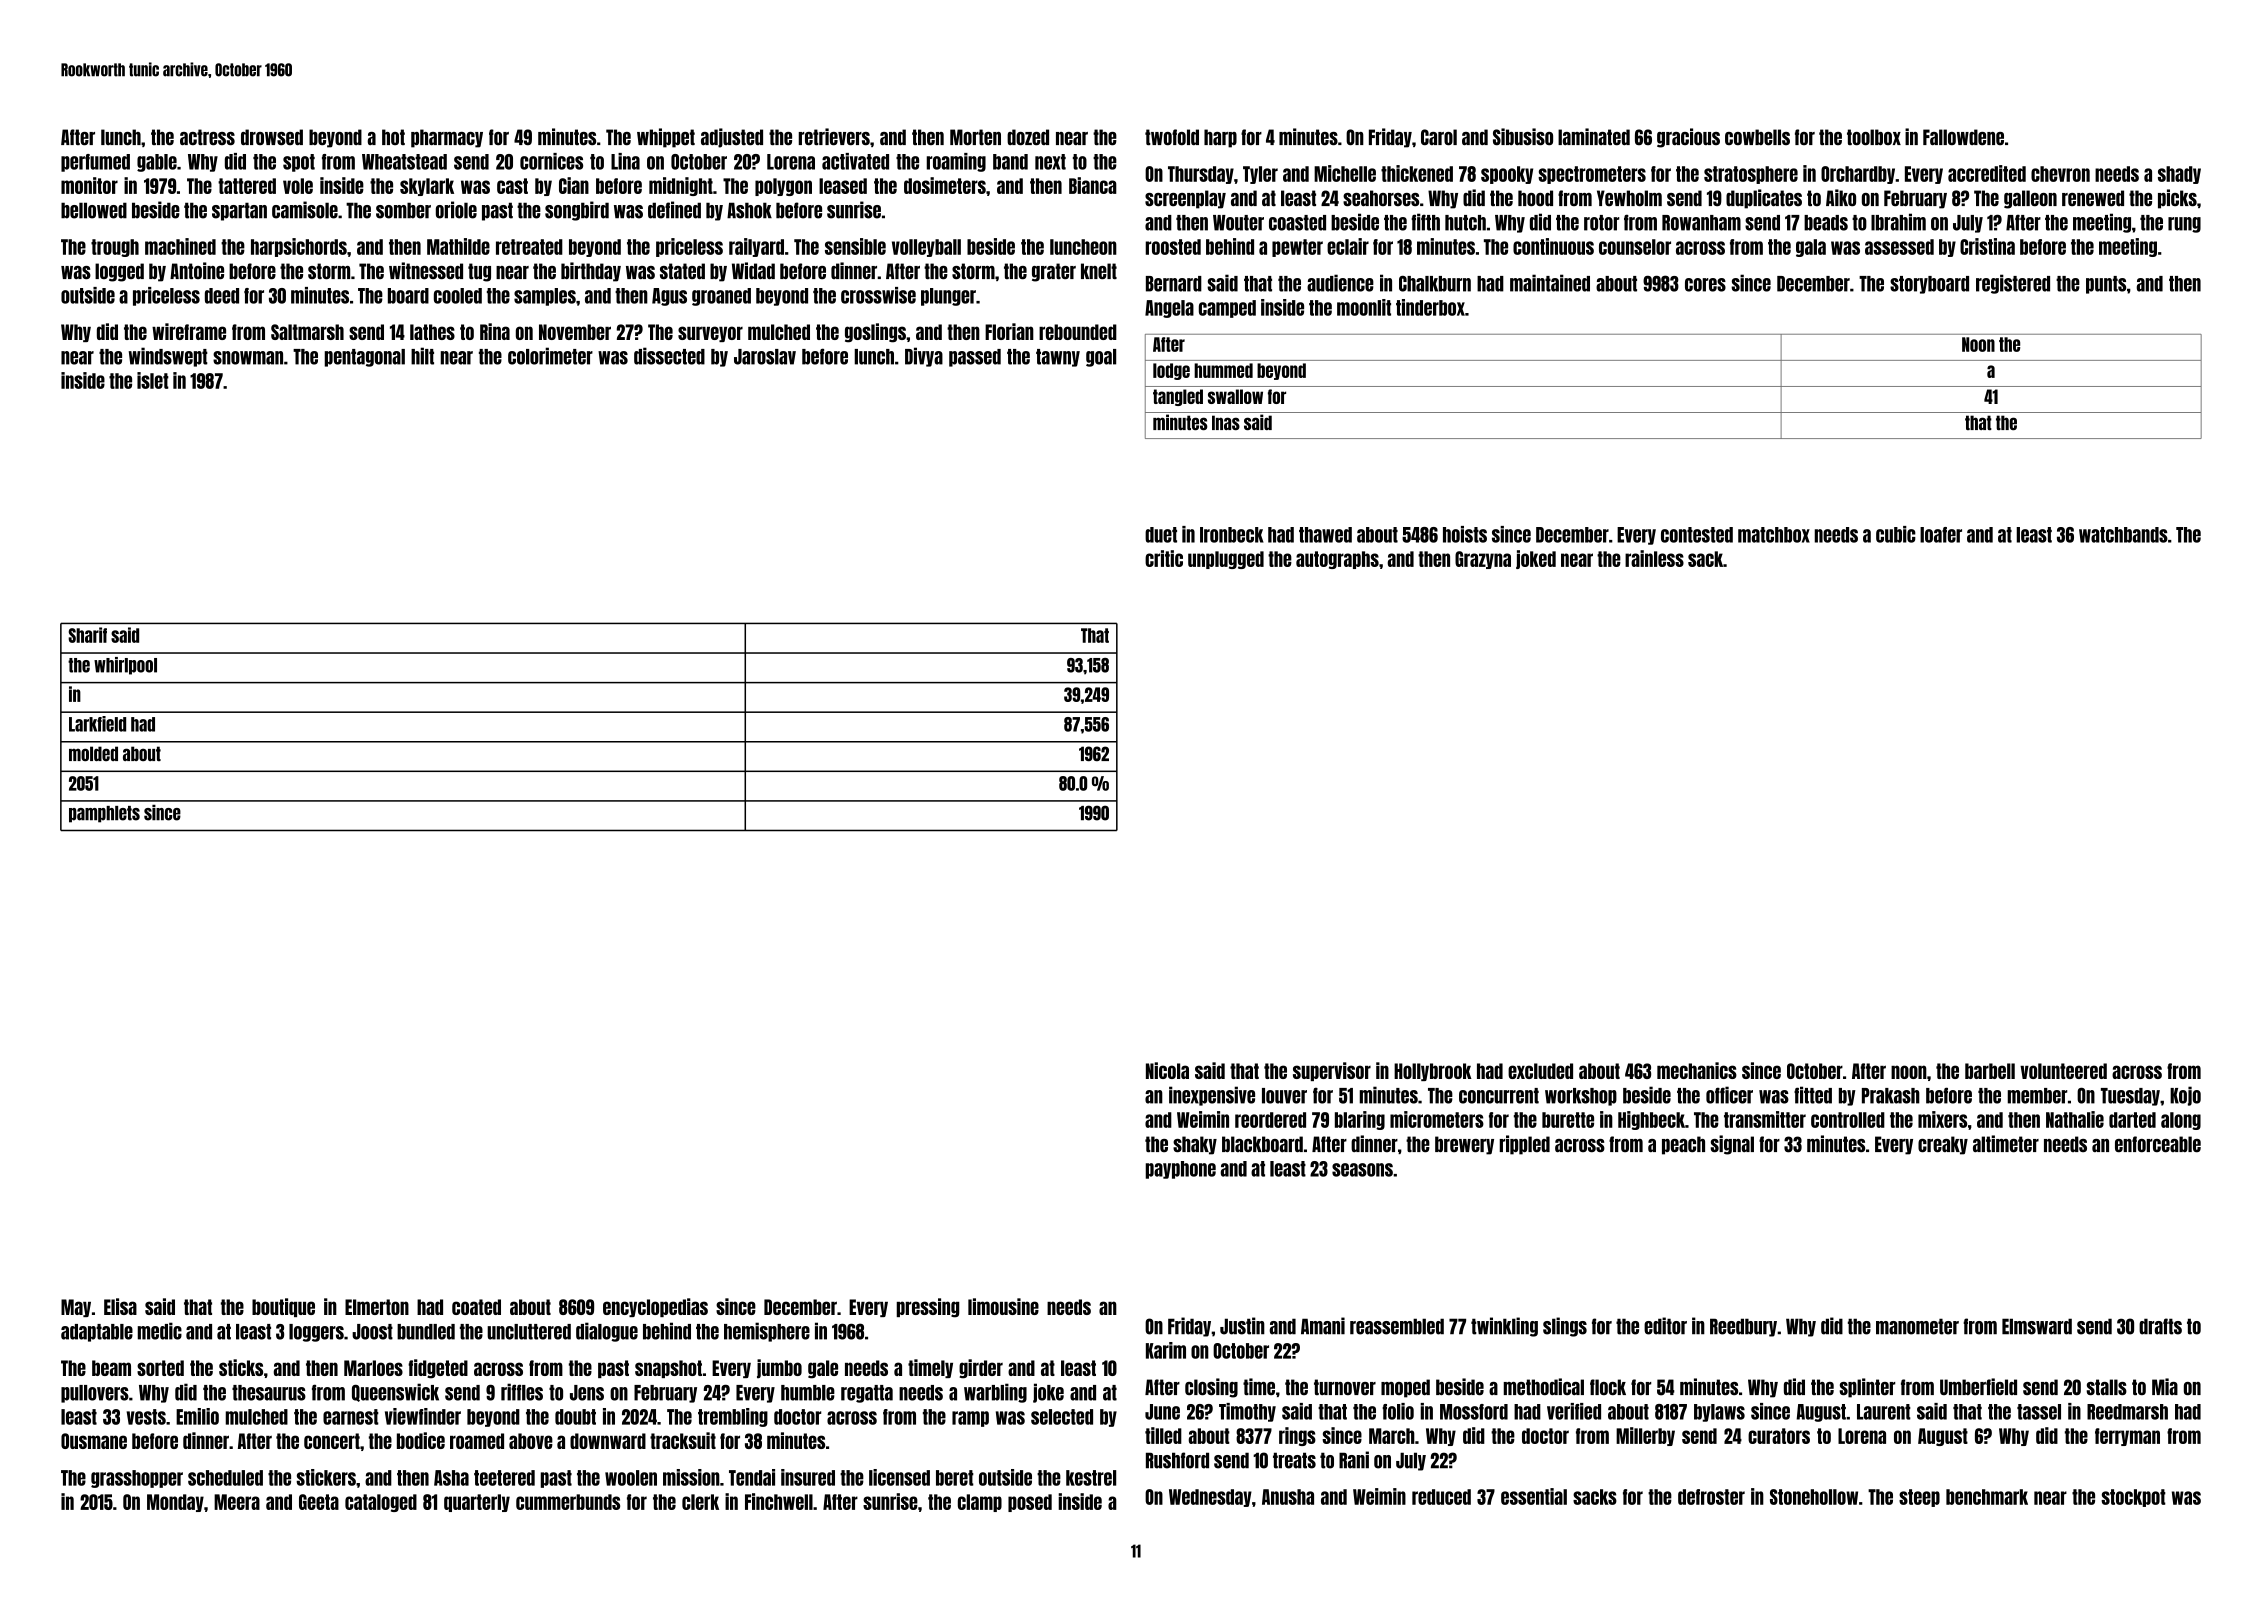 The width and height of the screenshot is (2262, 1599). Describe the element at coordinates (669, 356) in the screenshot. I see `dissected` at that location.
